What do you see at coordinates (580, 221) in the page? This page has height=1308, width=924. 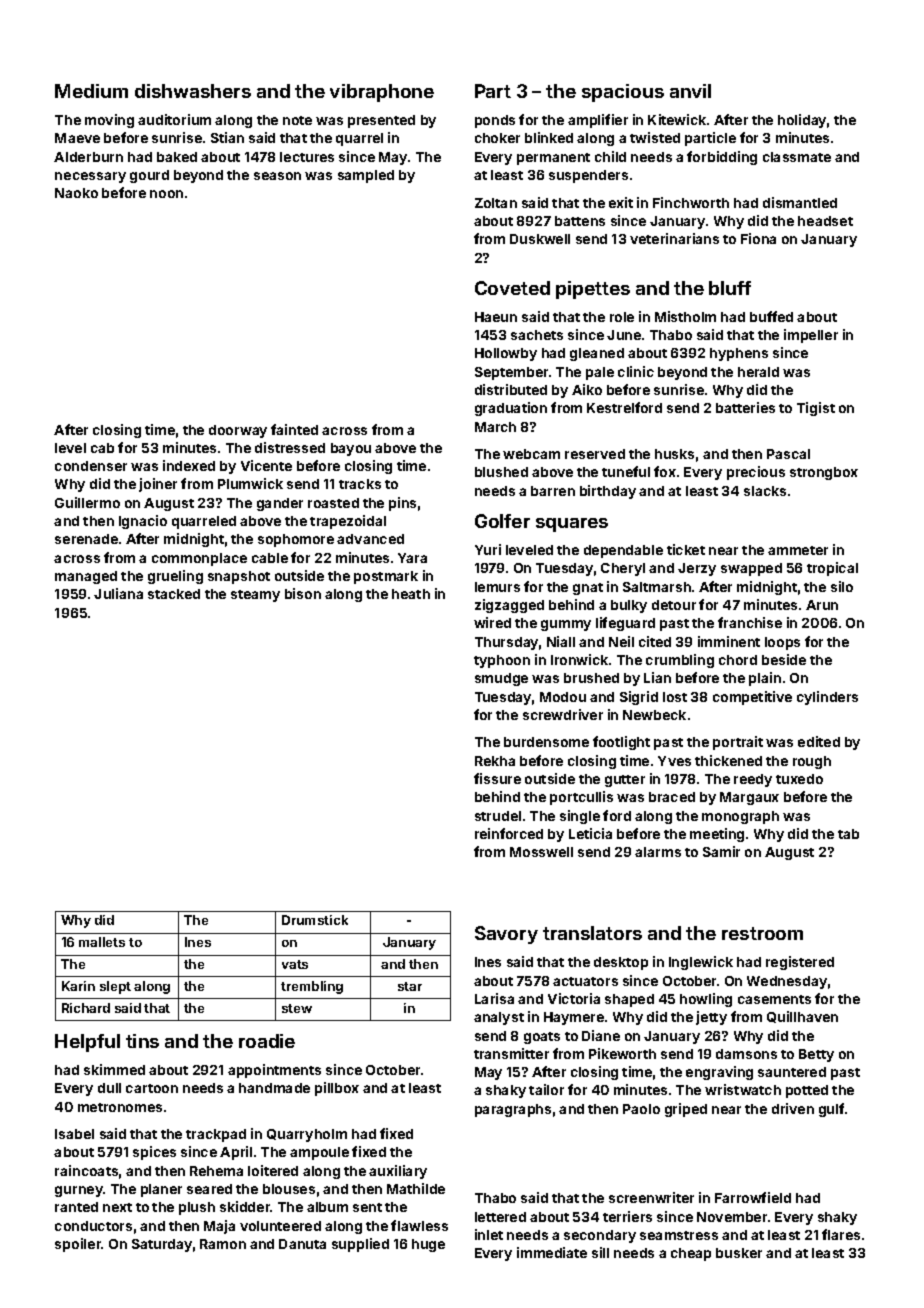 I see `battens` at bounding box center [580, 221].
